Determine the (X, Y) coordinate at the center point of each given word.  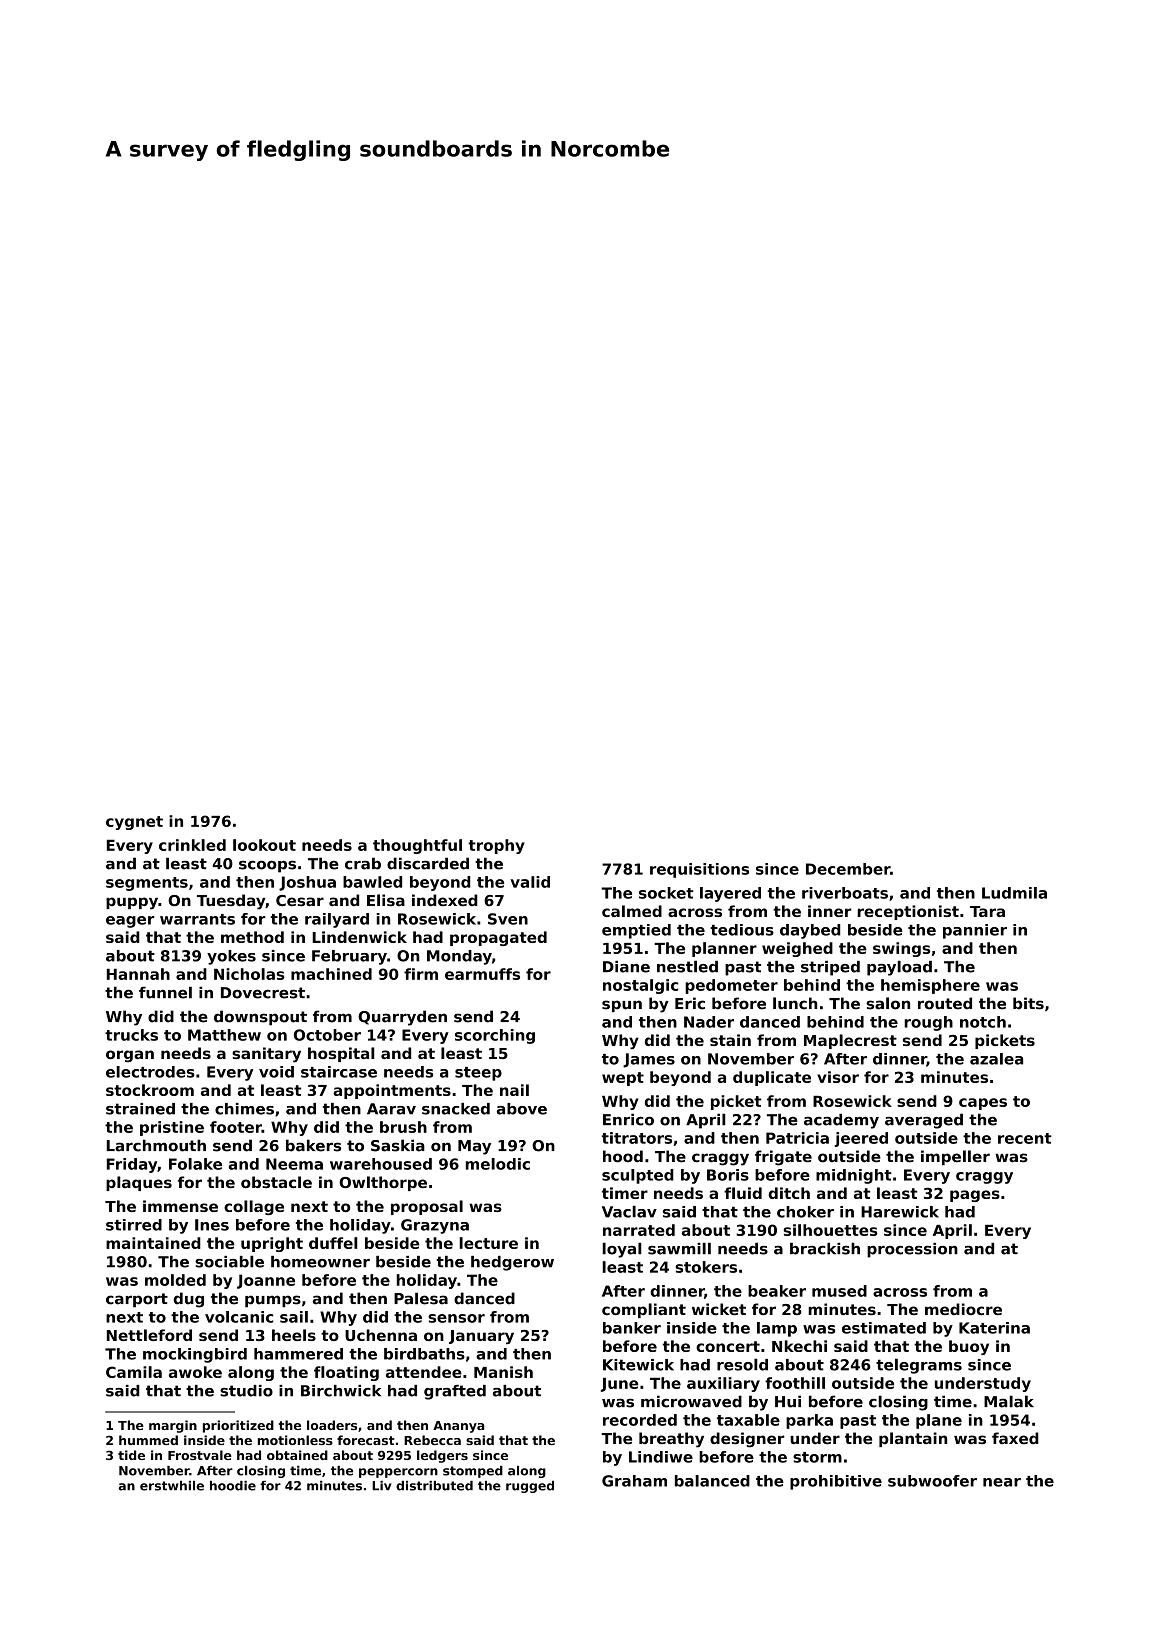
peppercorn (398, 1473)
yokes (231, 957)
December (848, 869)
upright (272, 1244)
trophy (496, 846)
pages (975, 1196)
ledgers (442, 1456)
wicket (719, 1309)
